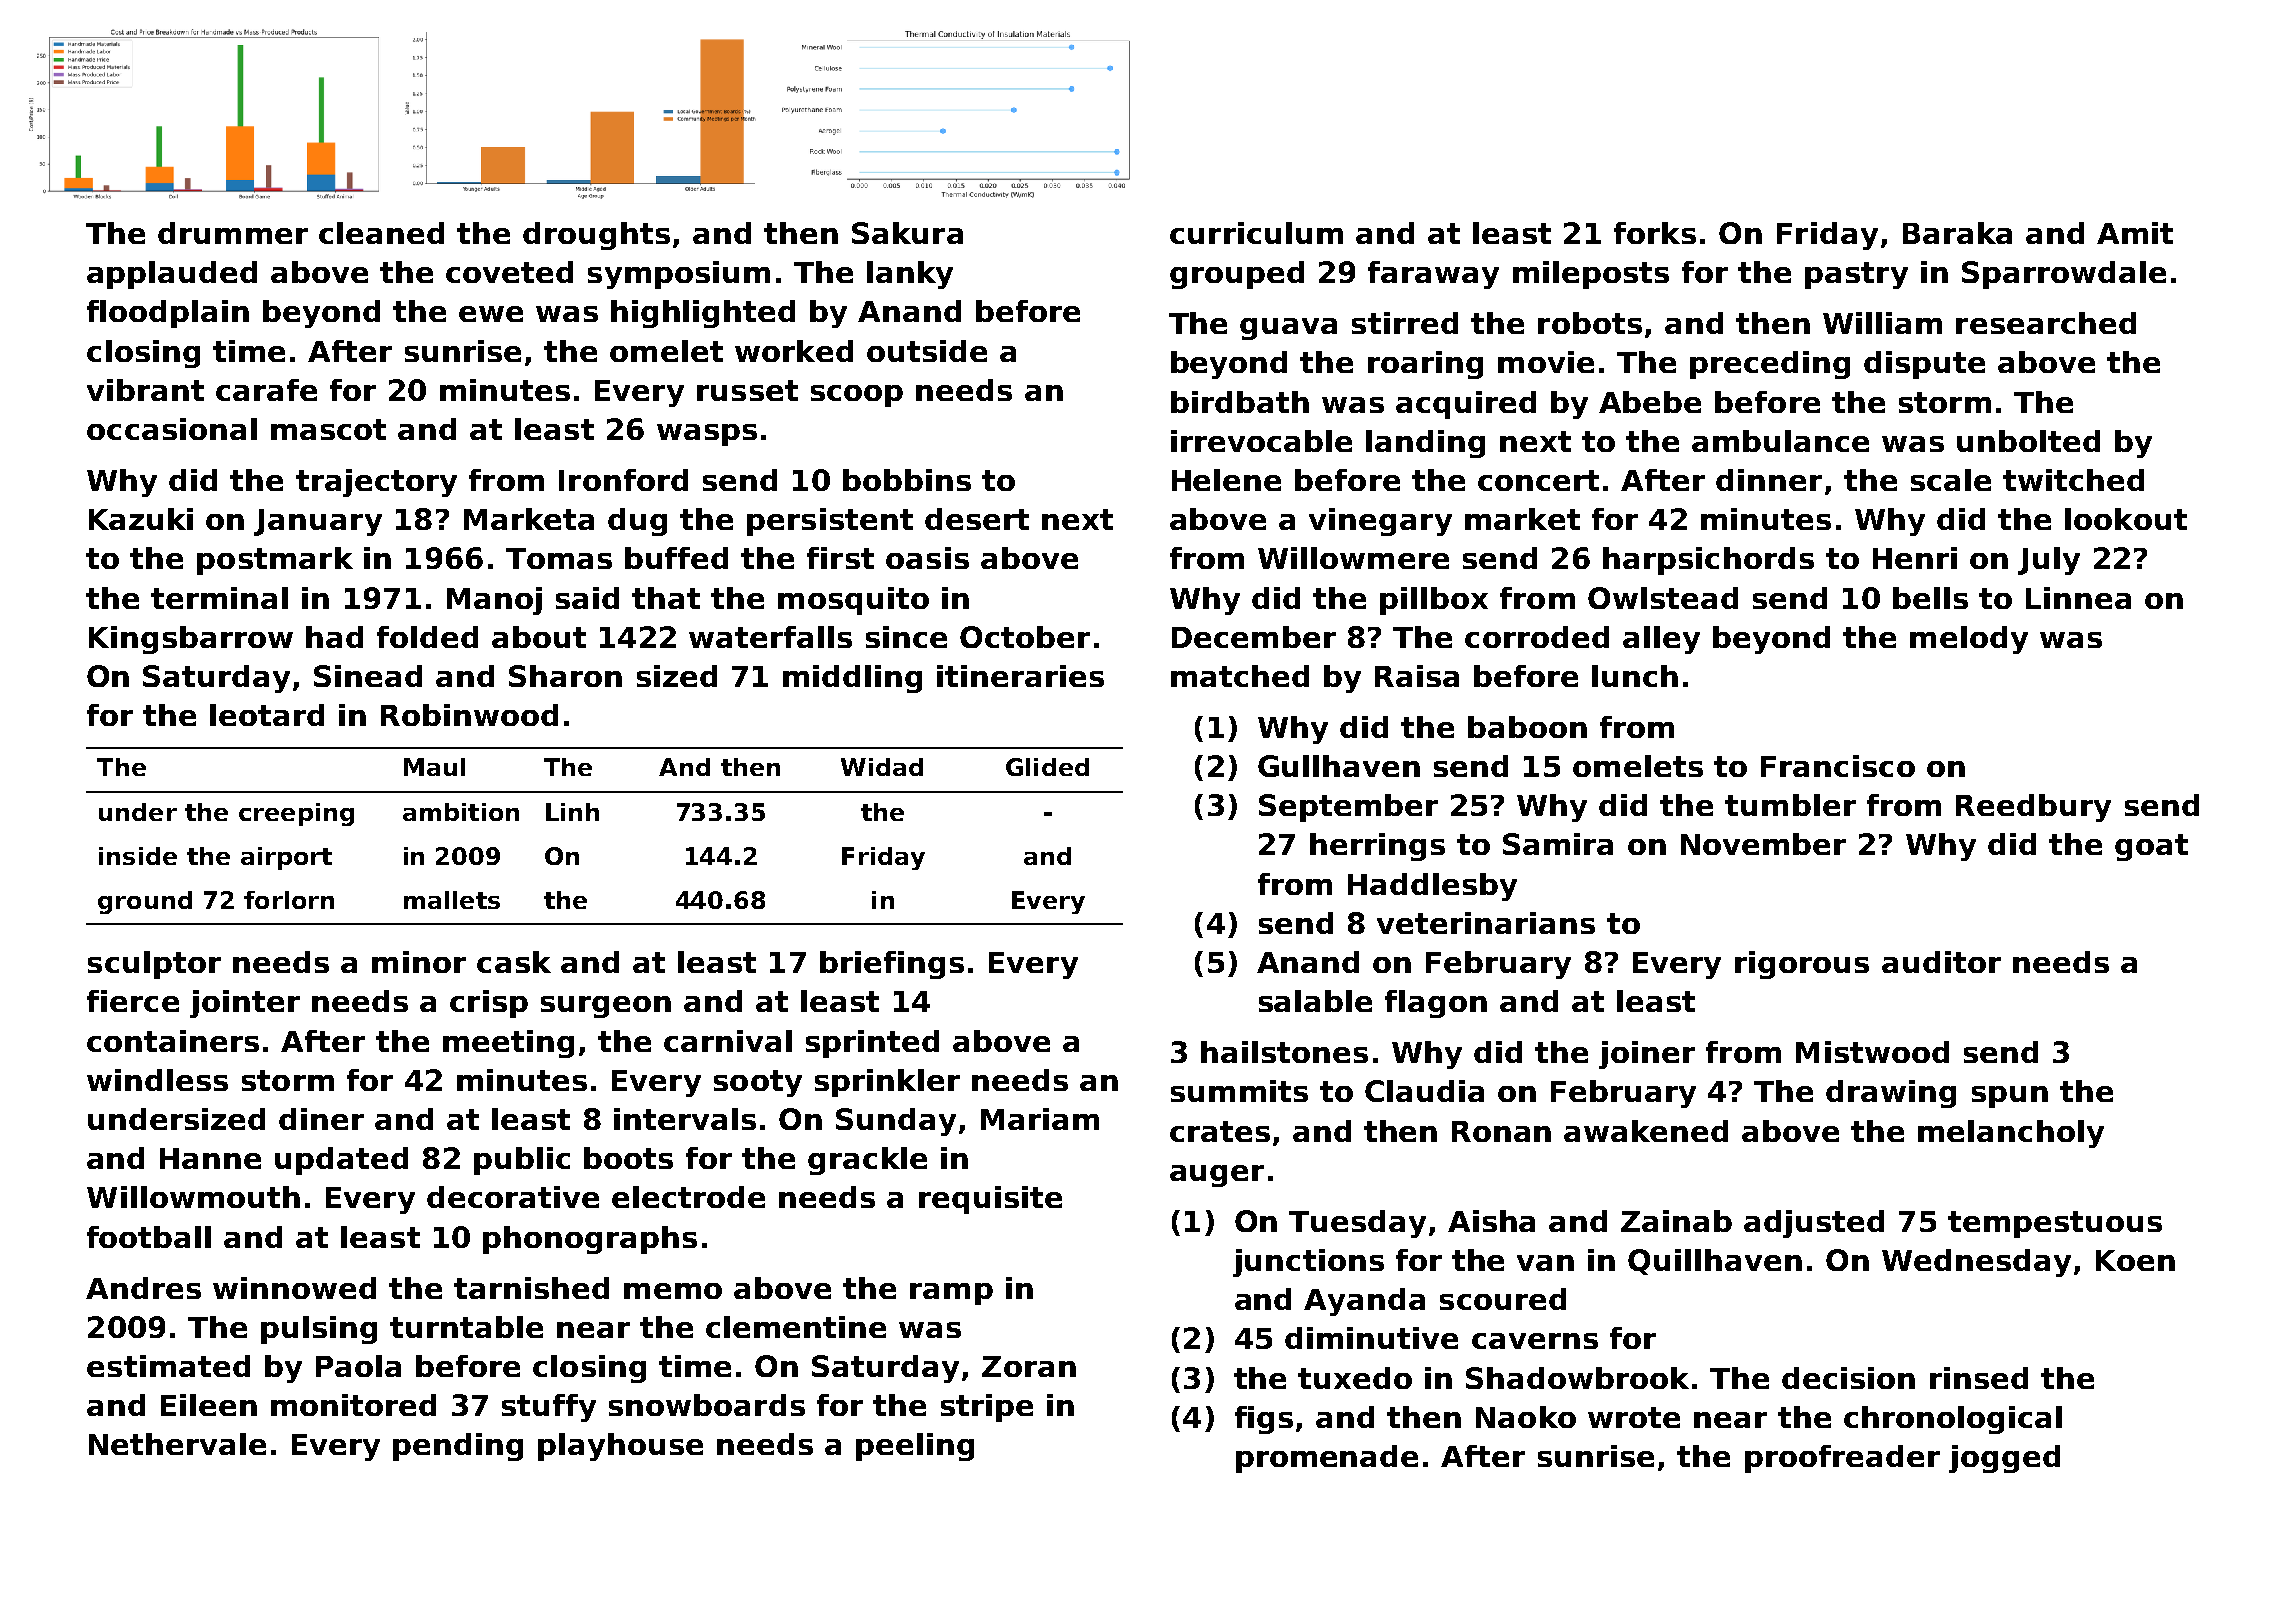 Image resolution: width=2292 pixels, height=1620 pixels. What do you see at coordinates (2033, 808) in the screenshot?
I see `Reedbury` at bounding box center [2033, 808].
